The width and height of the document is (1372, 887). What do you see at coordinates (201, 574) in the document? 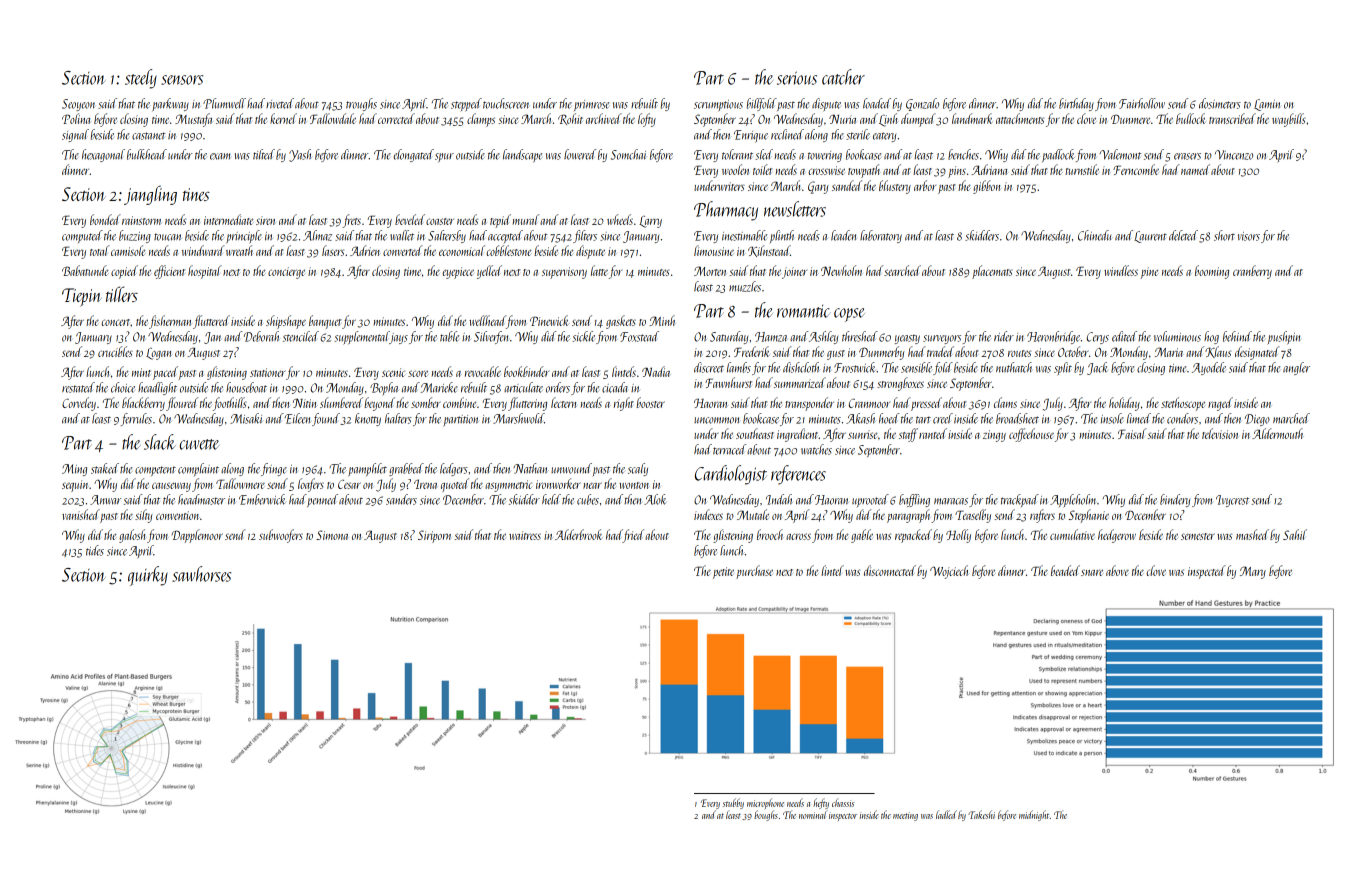
I see `sawhorses` at bounding box center [201, 574].
